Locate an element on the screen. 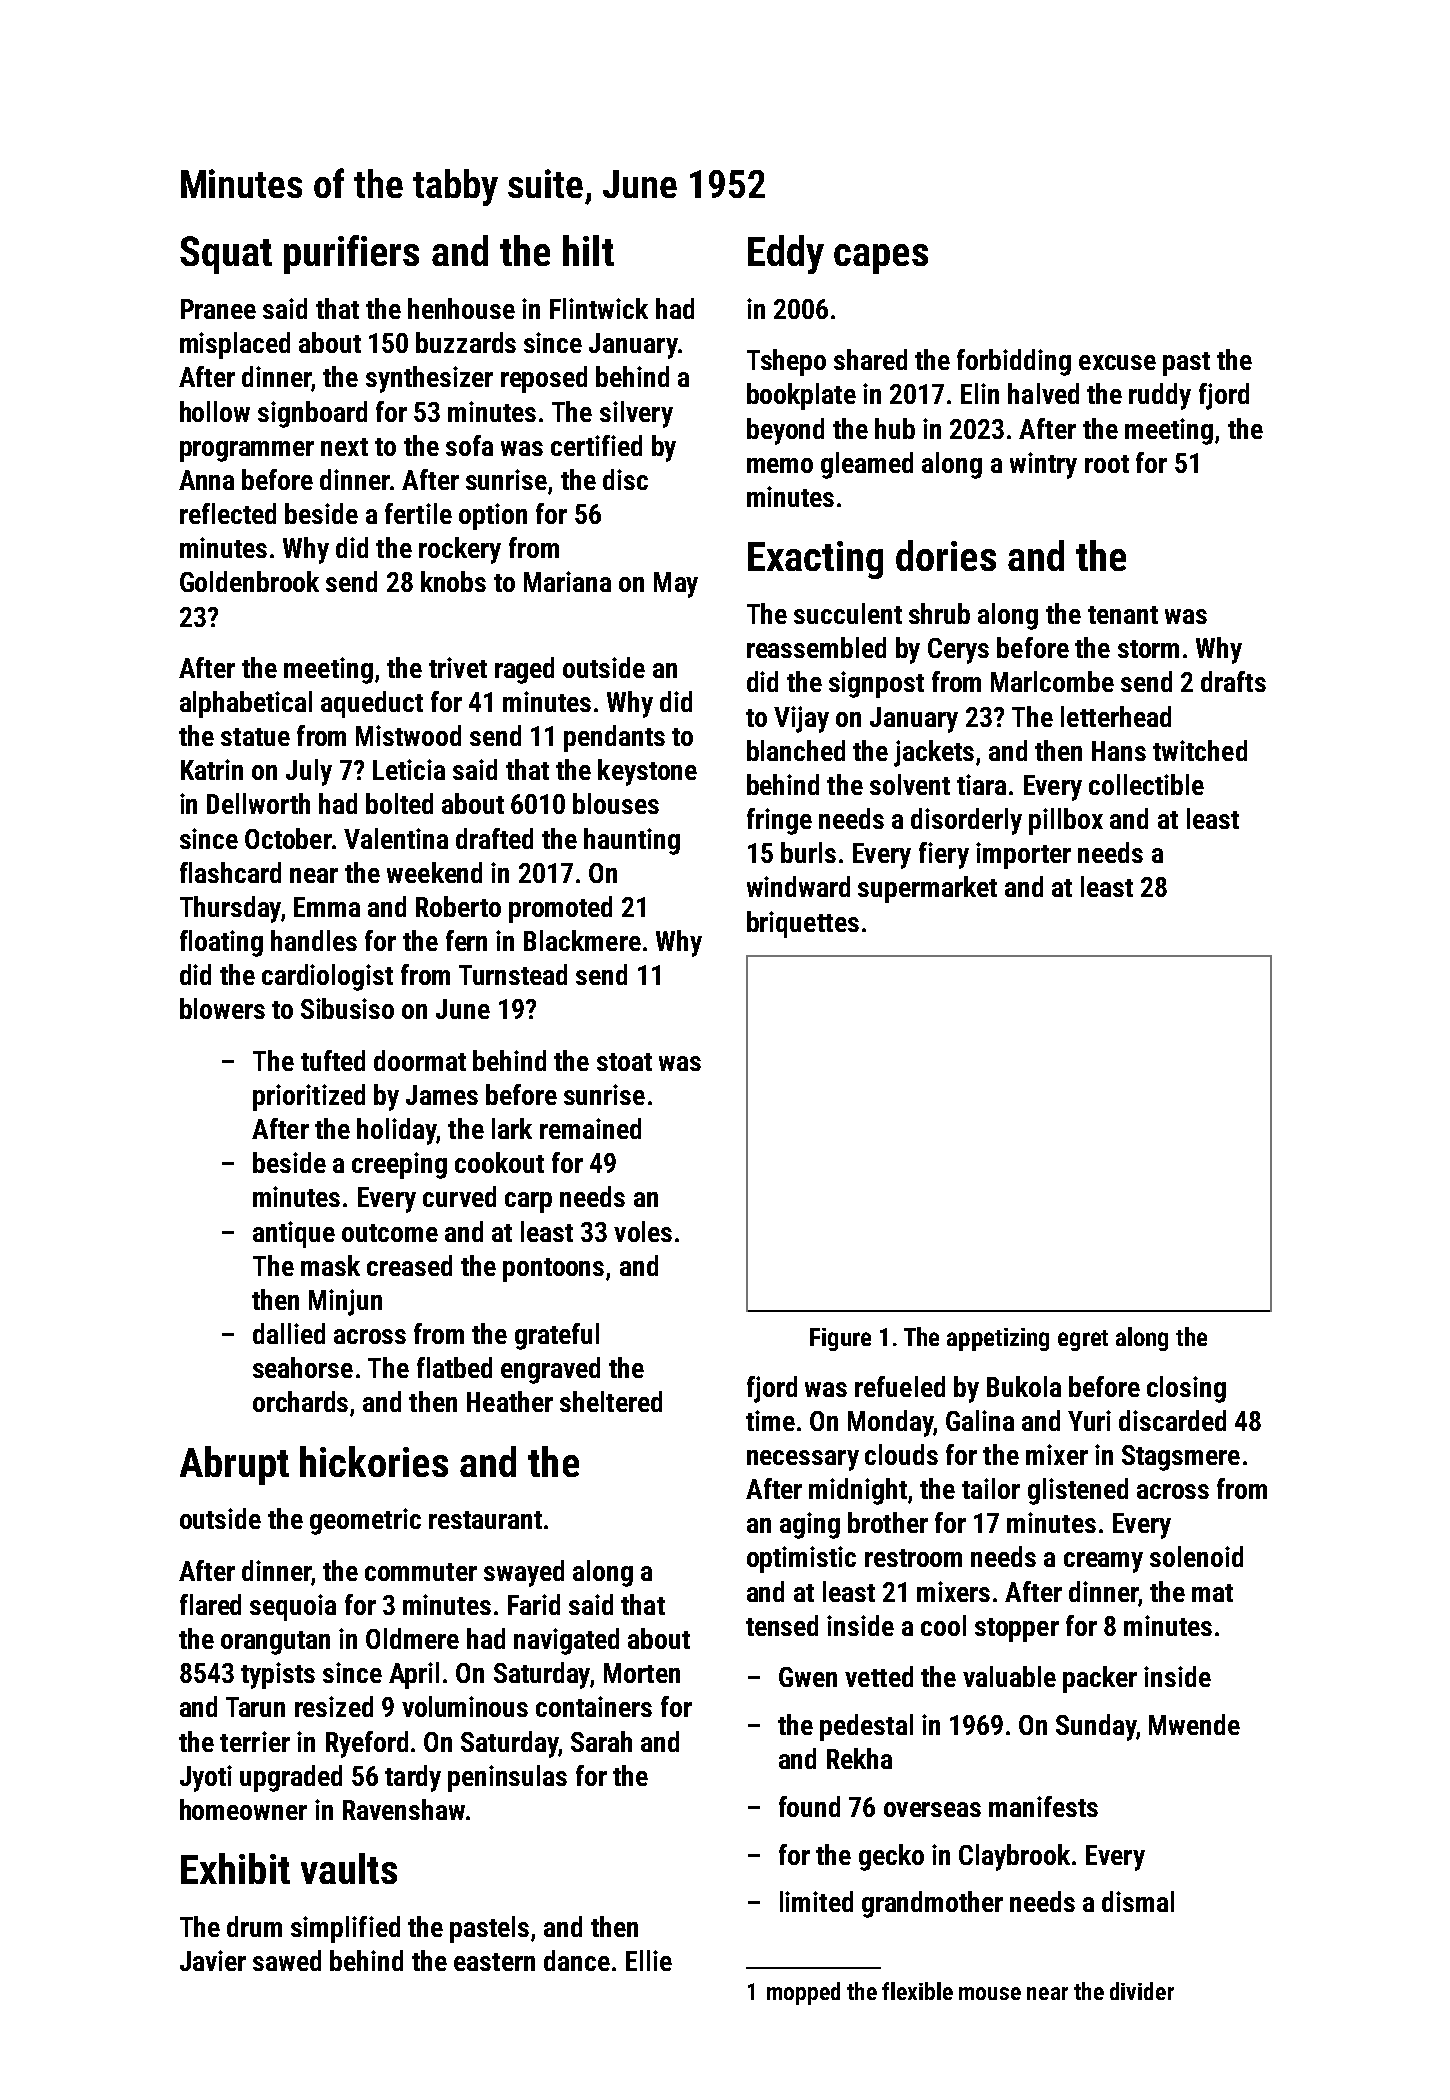  tensed is located at coordinates (782, 1625).
